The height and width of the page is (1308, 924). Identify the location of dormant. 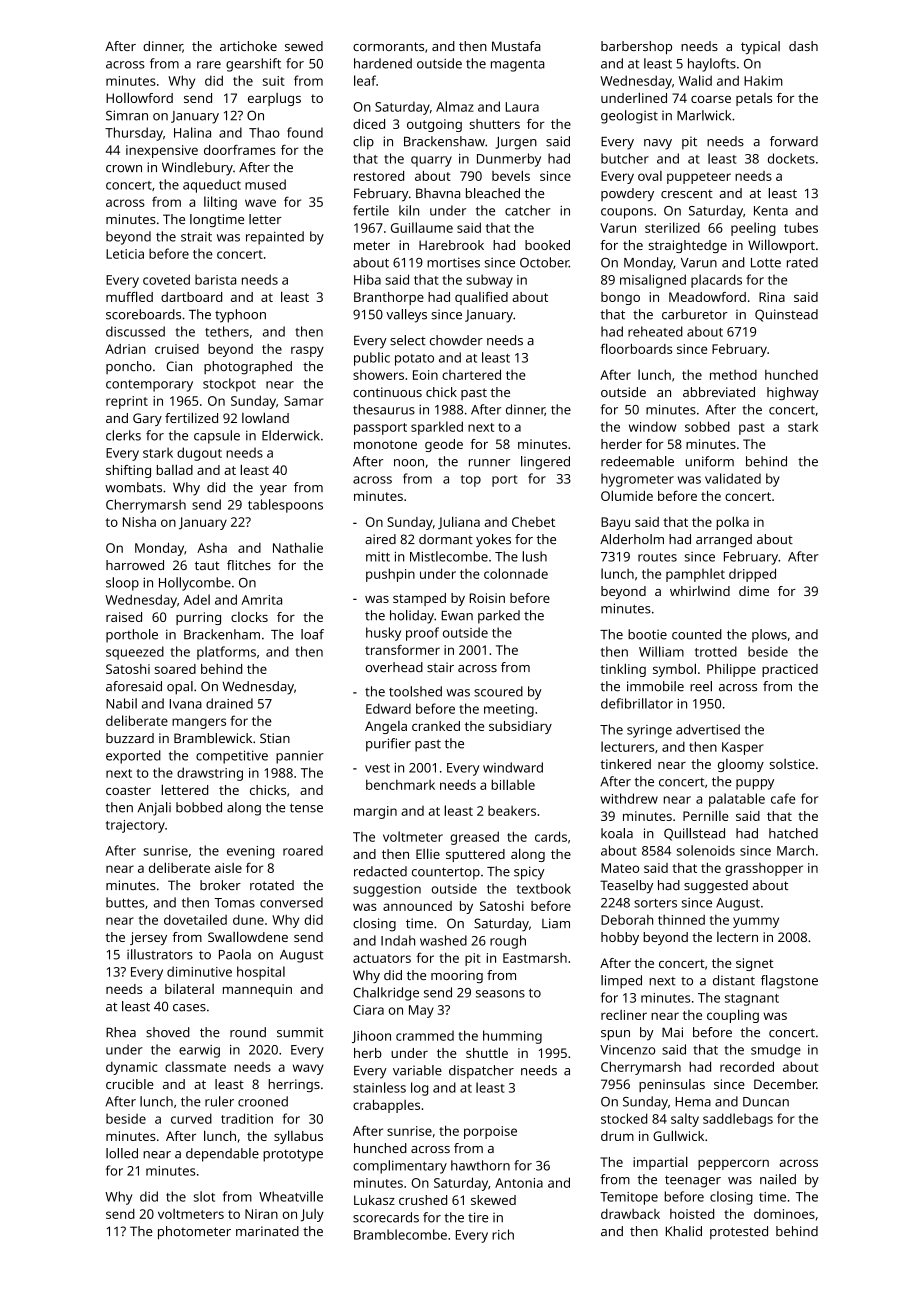
(446, 539).
